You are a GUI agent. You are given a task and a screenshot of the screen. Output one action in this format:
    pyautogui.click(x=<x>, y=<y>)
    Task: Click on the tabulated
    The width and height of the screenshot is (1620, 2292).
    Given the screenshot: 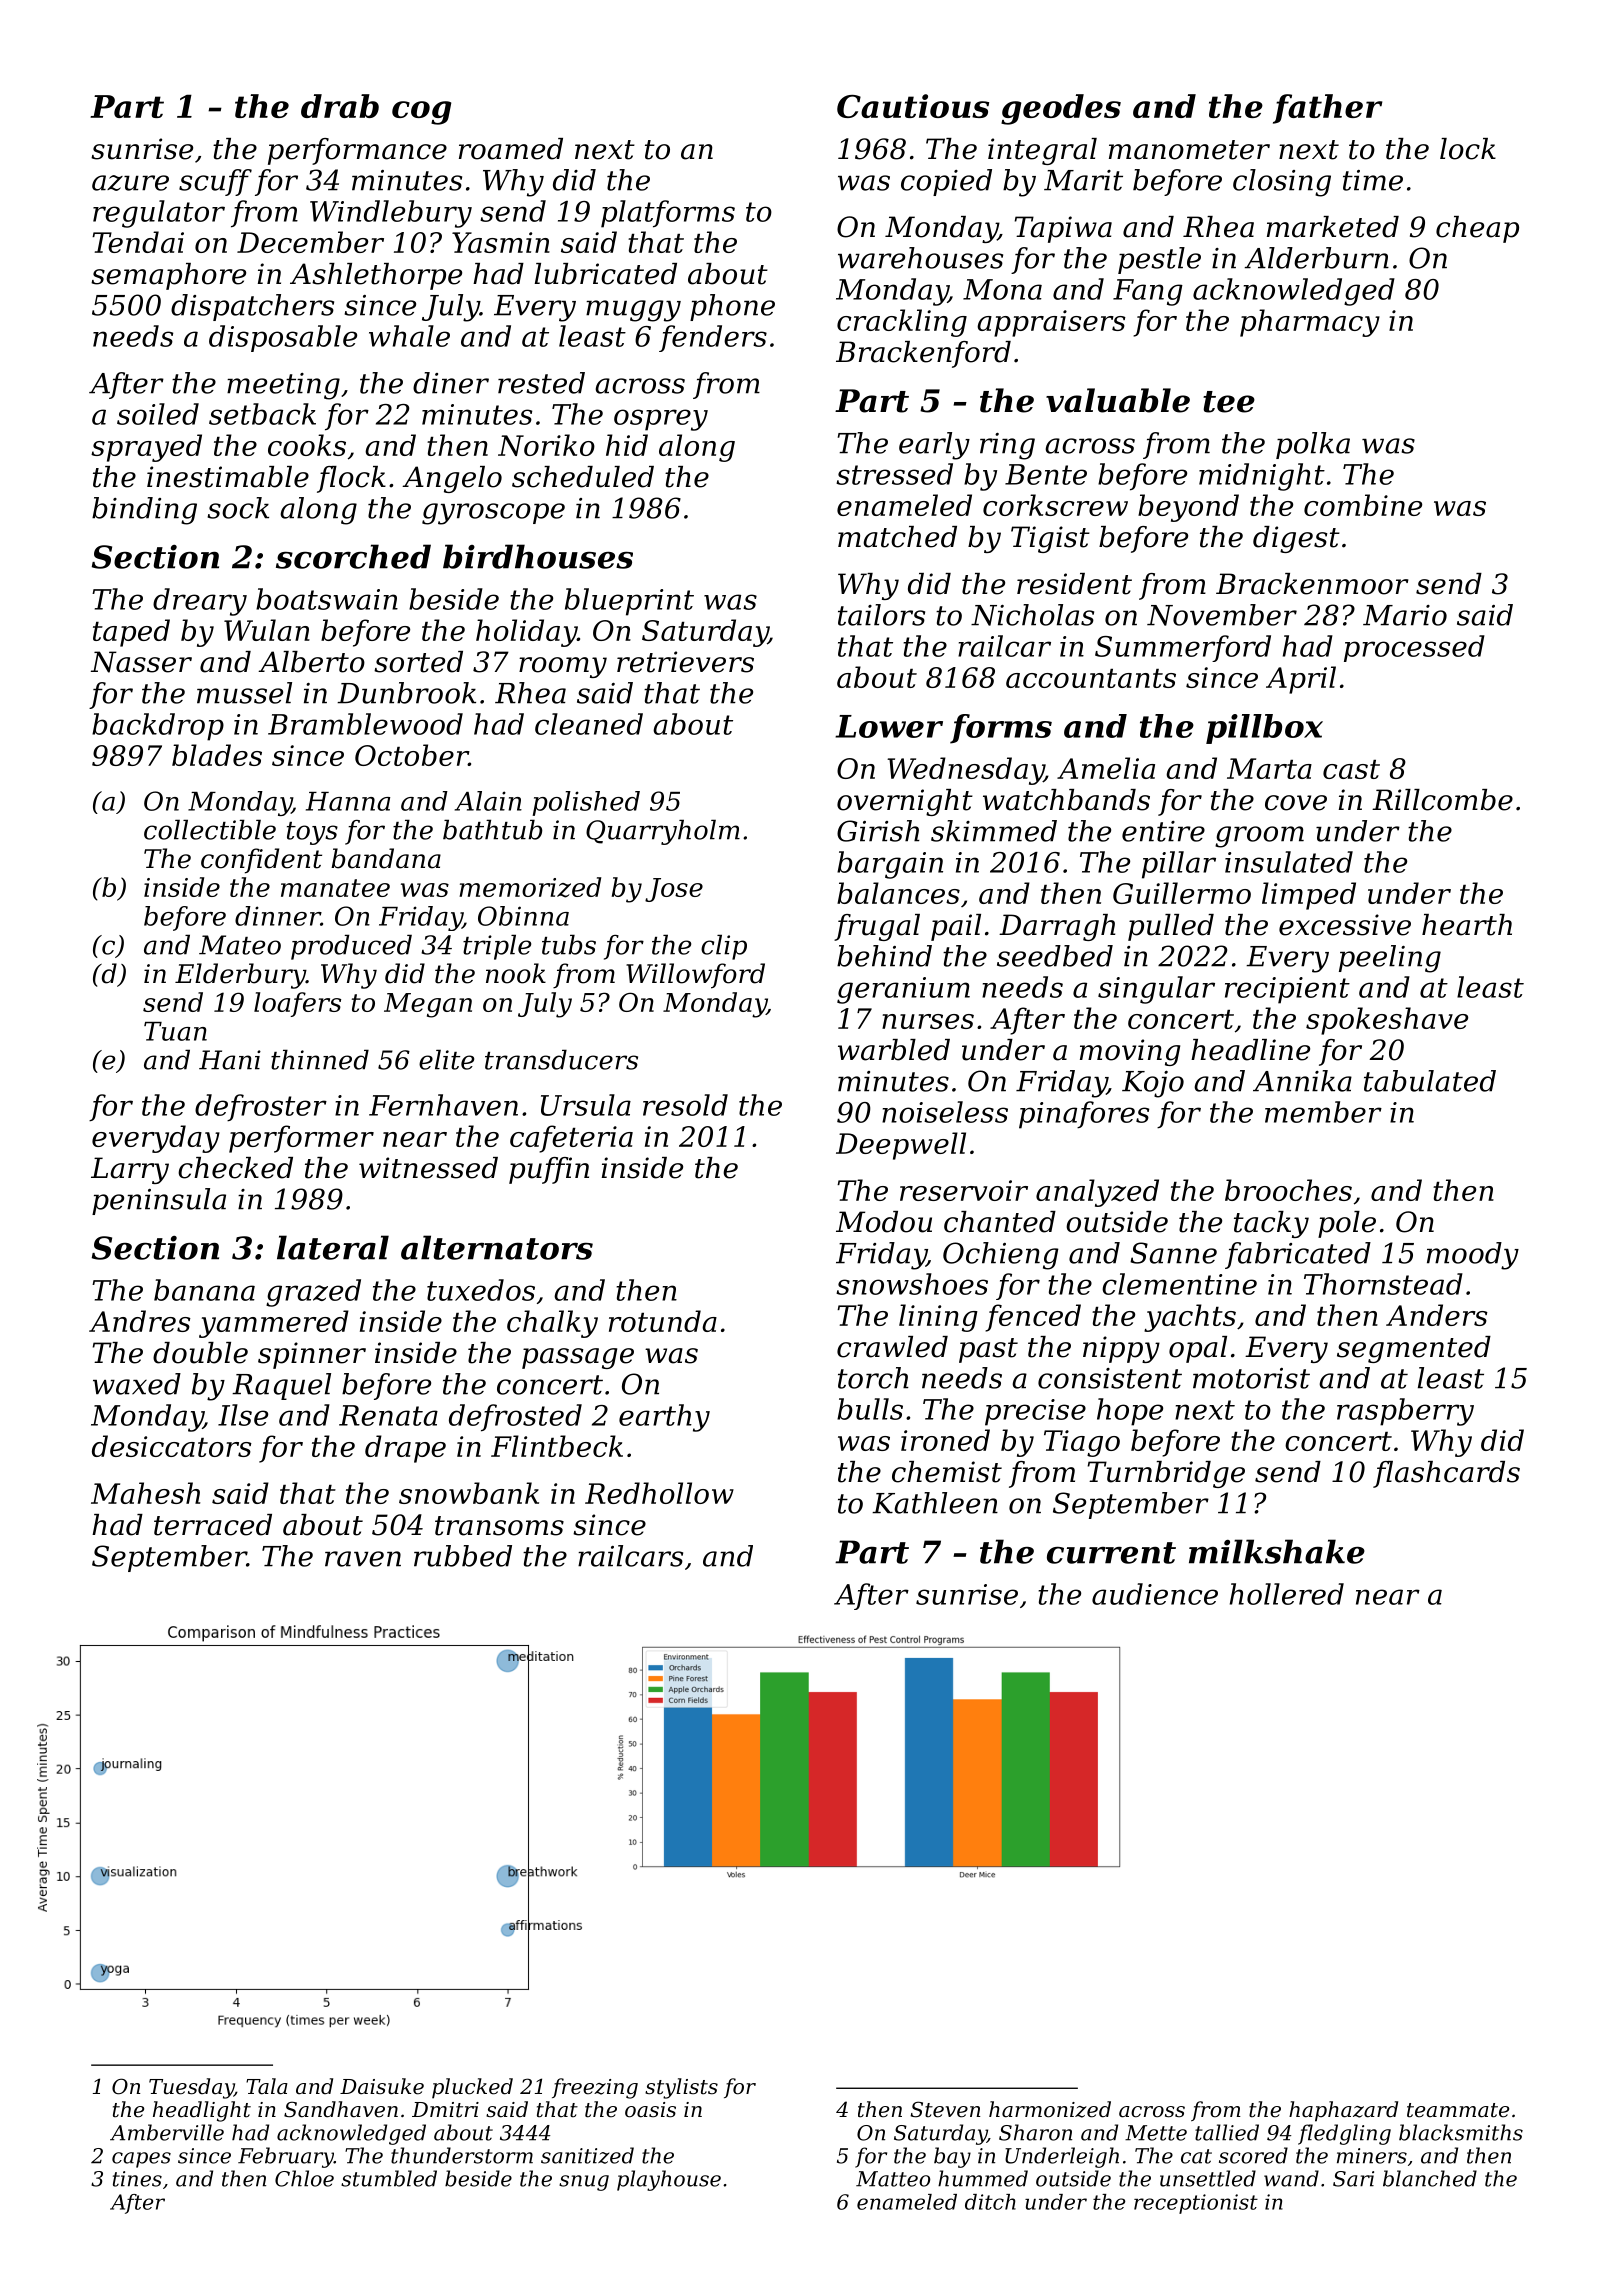 What is the action you would take?
    pyautogui.click(x=1430, y=1081)
